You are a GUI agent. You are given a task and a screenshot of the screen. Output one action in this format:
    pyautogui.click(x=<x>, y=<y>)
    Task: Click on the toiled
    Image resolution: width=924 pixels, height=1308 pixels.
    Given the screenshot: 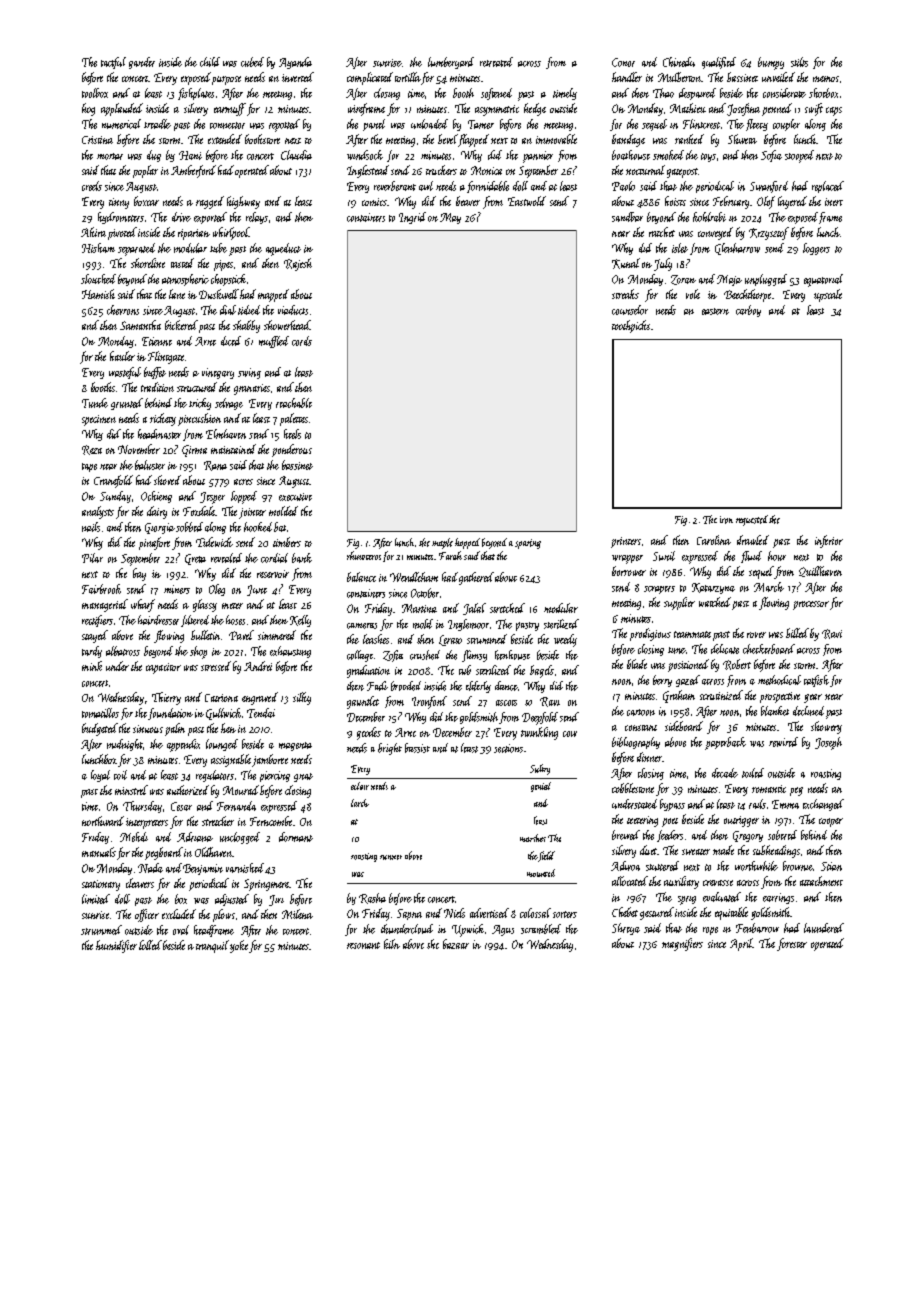 What is the action you would take?
    pyautogui.click(x=753, y=773)
